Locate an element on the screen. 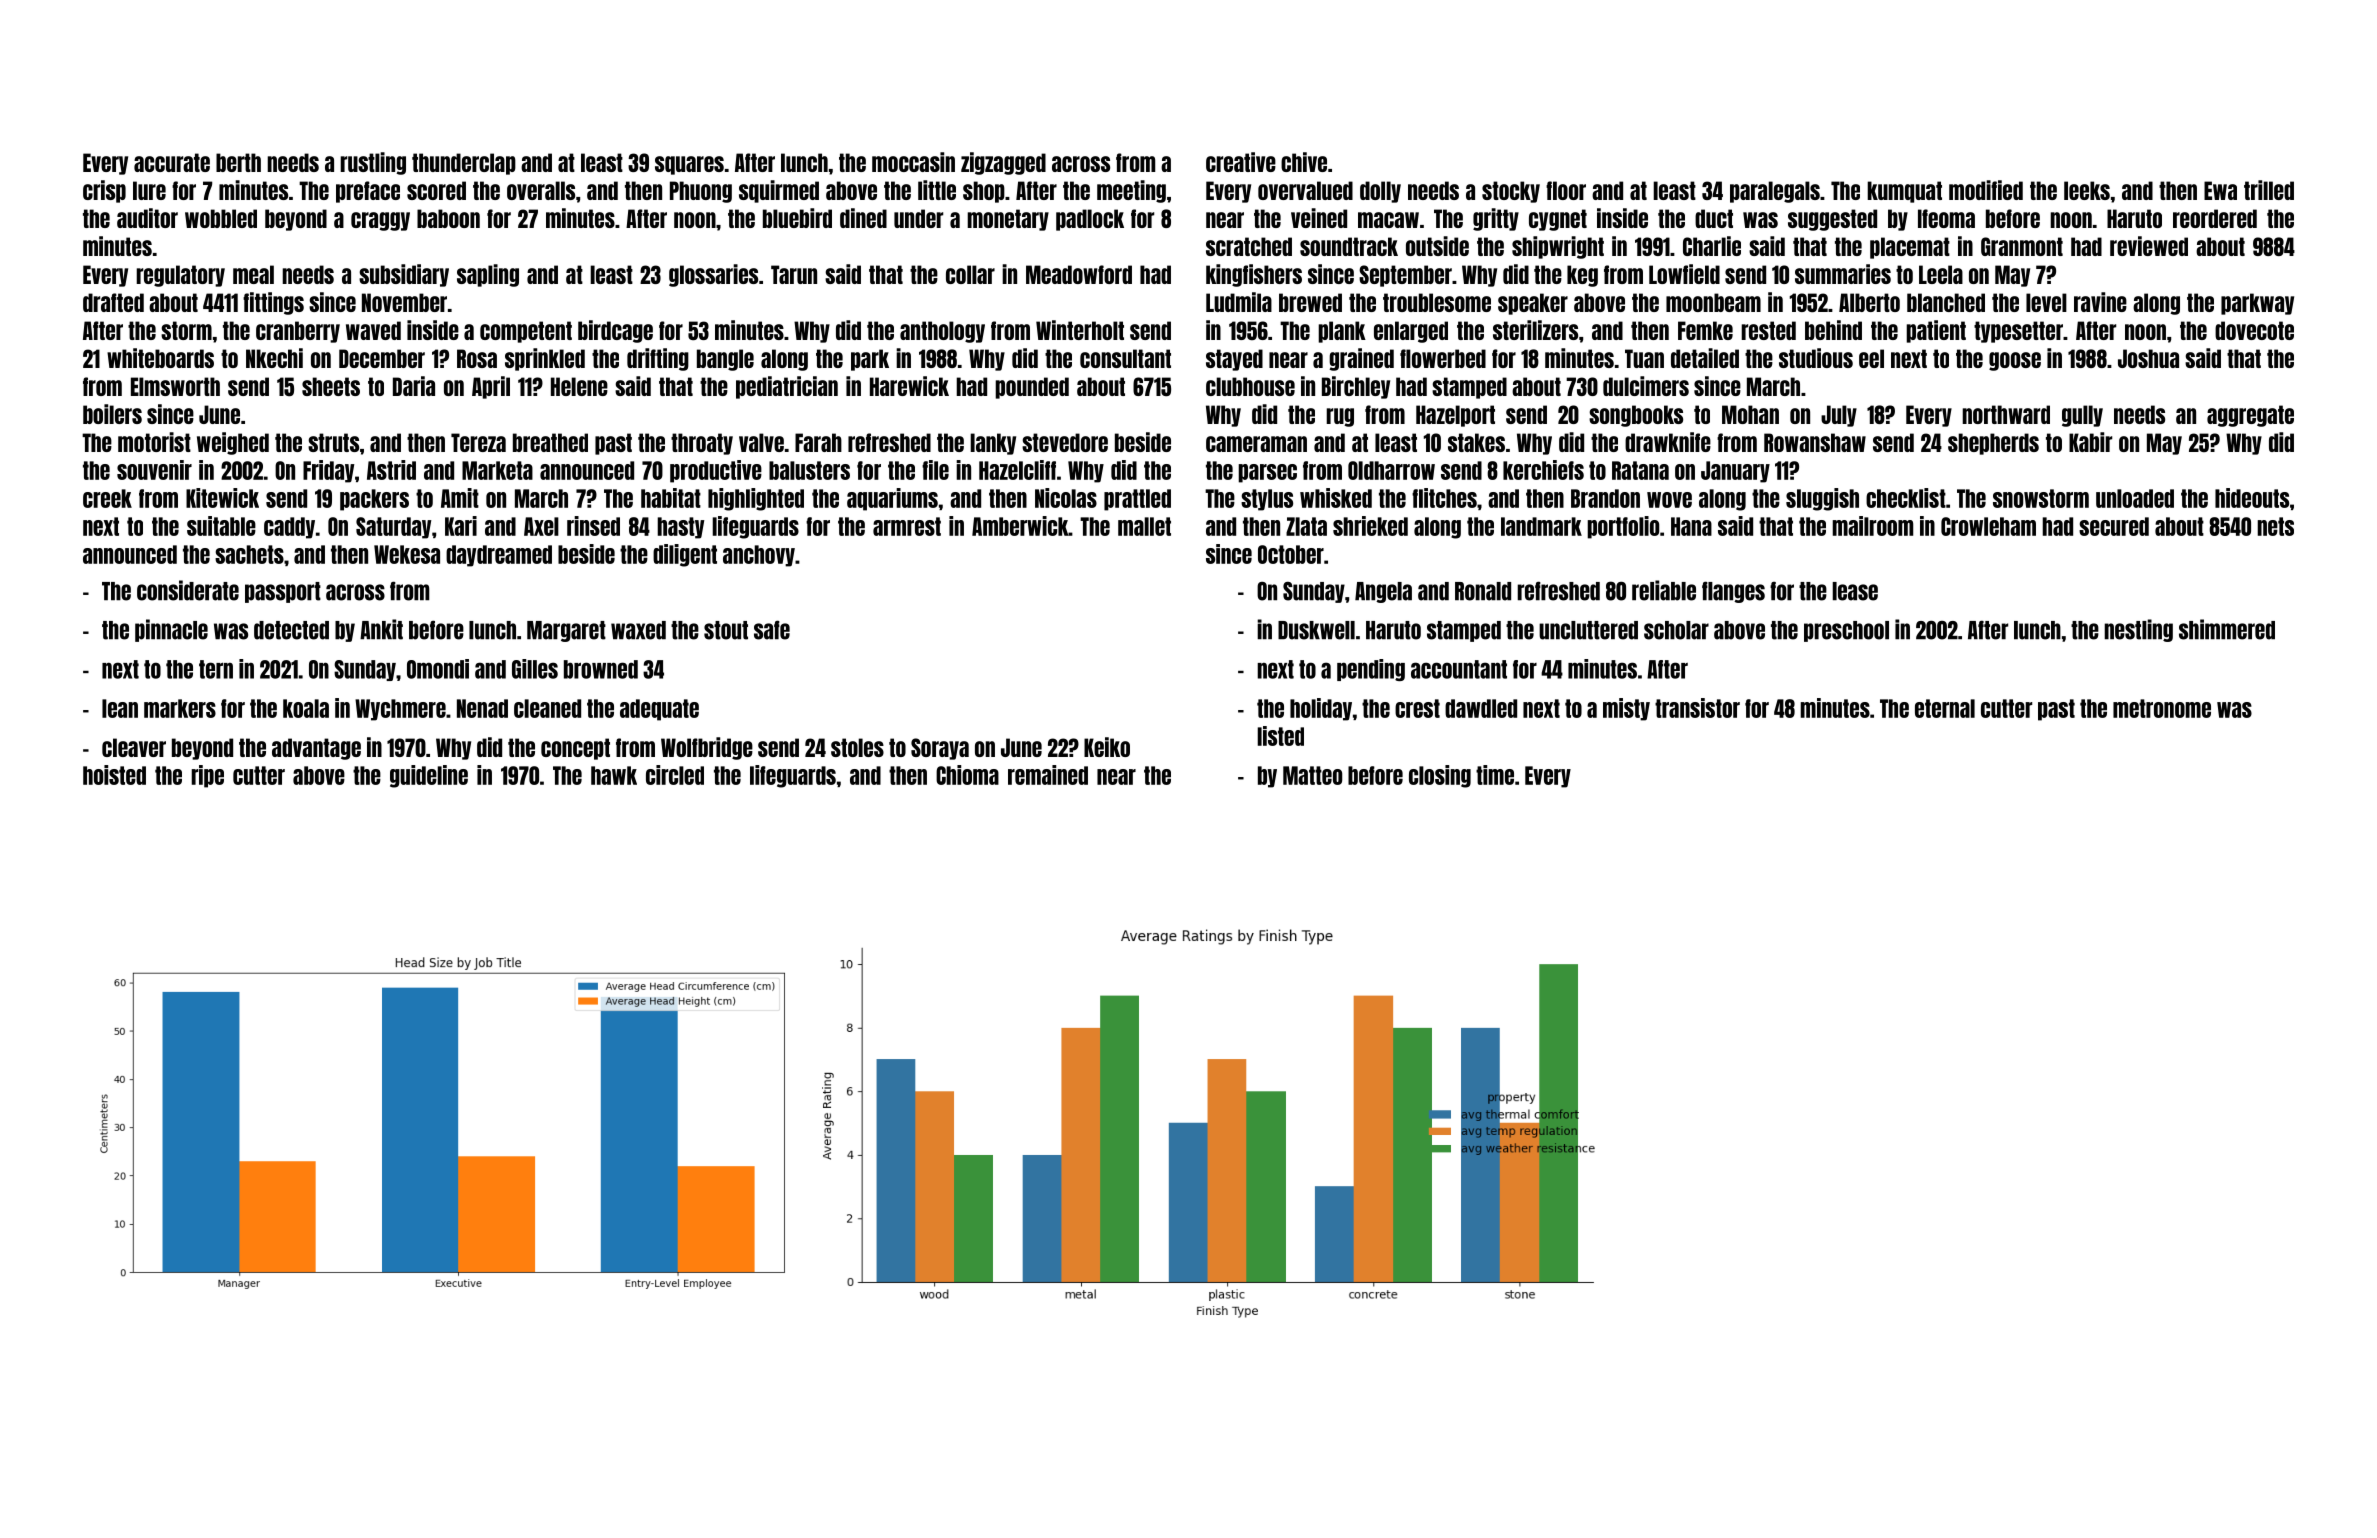 The height and width of the screenshot is (1538, 2377). closing is located at coordinates (1440, 776).
